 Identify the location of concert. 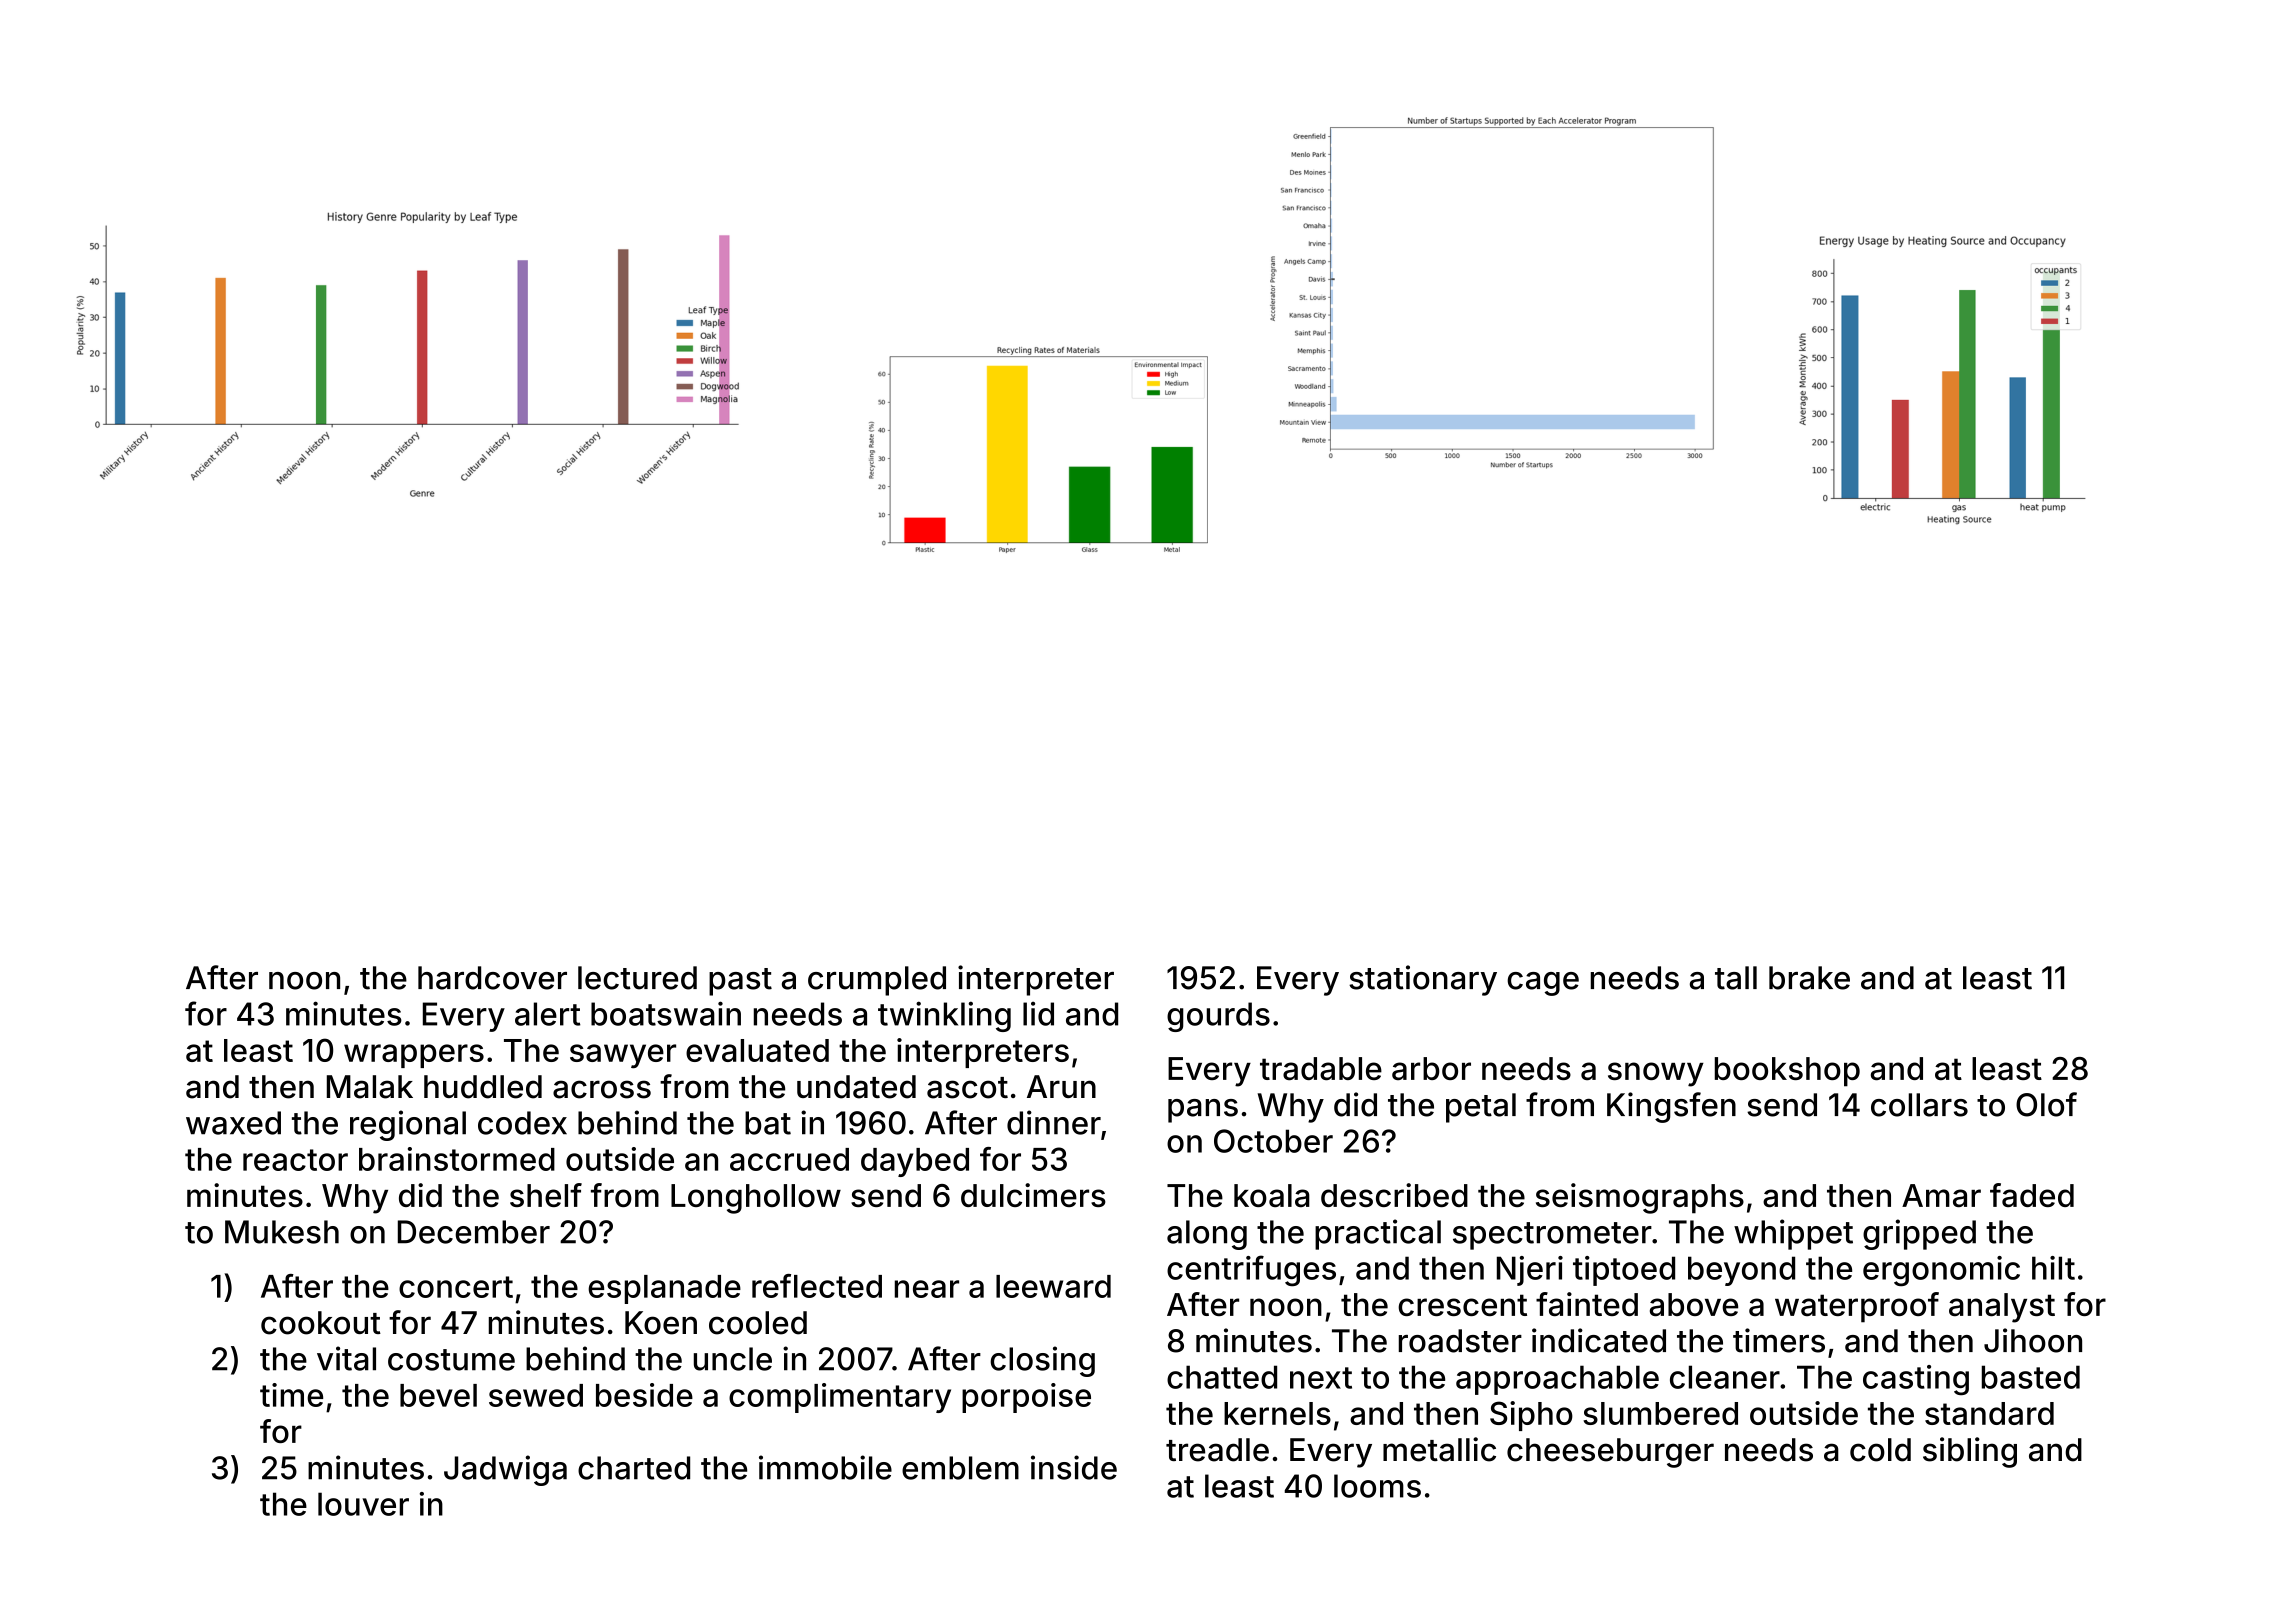
(456, 1287).
